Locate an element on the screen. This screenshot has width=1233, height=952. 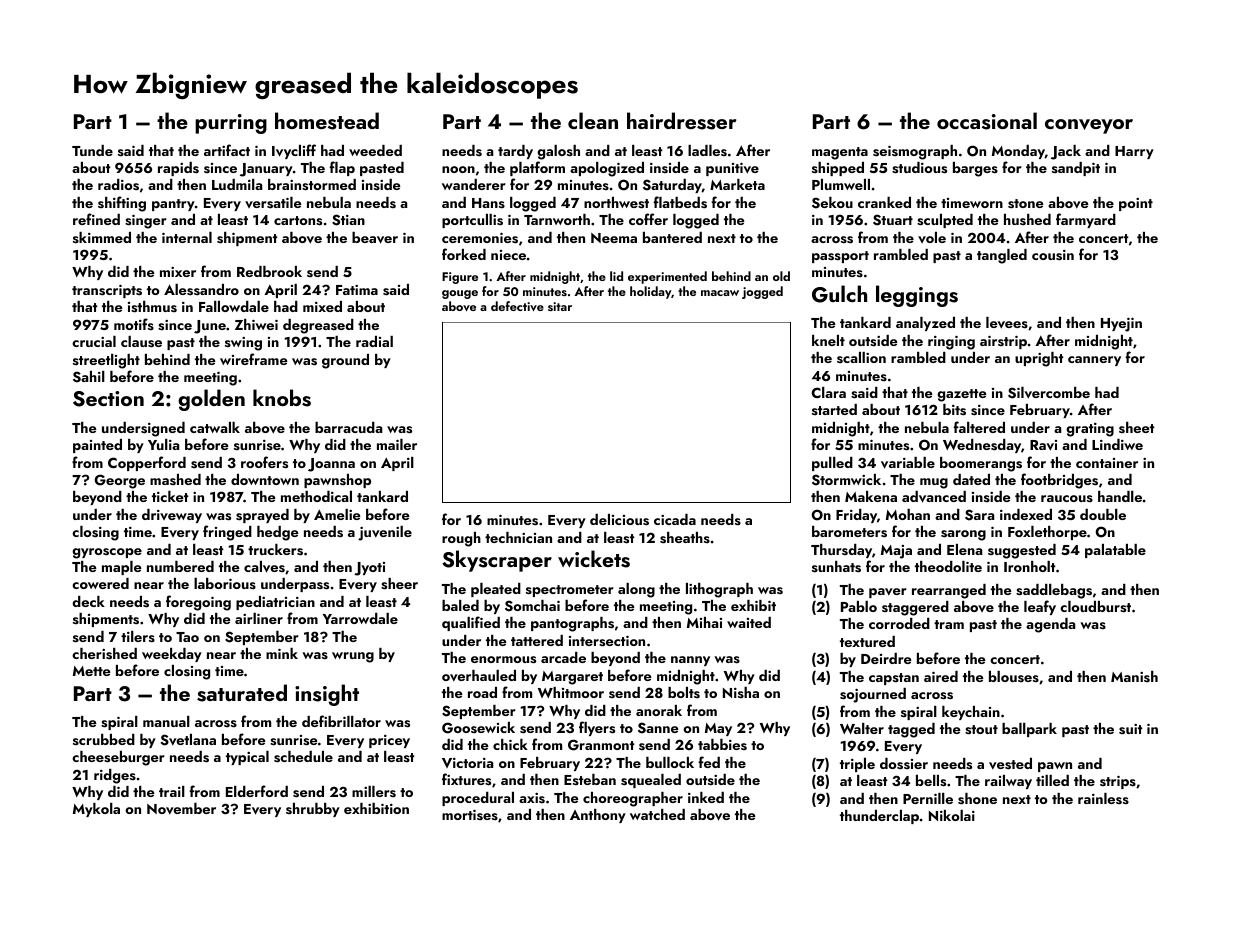
shrubby is located at coordinates (313, 810).
